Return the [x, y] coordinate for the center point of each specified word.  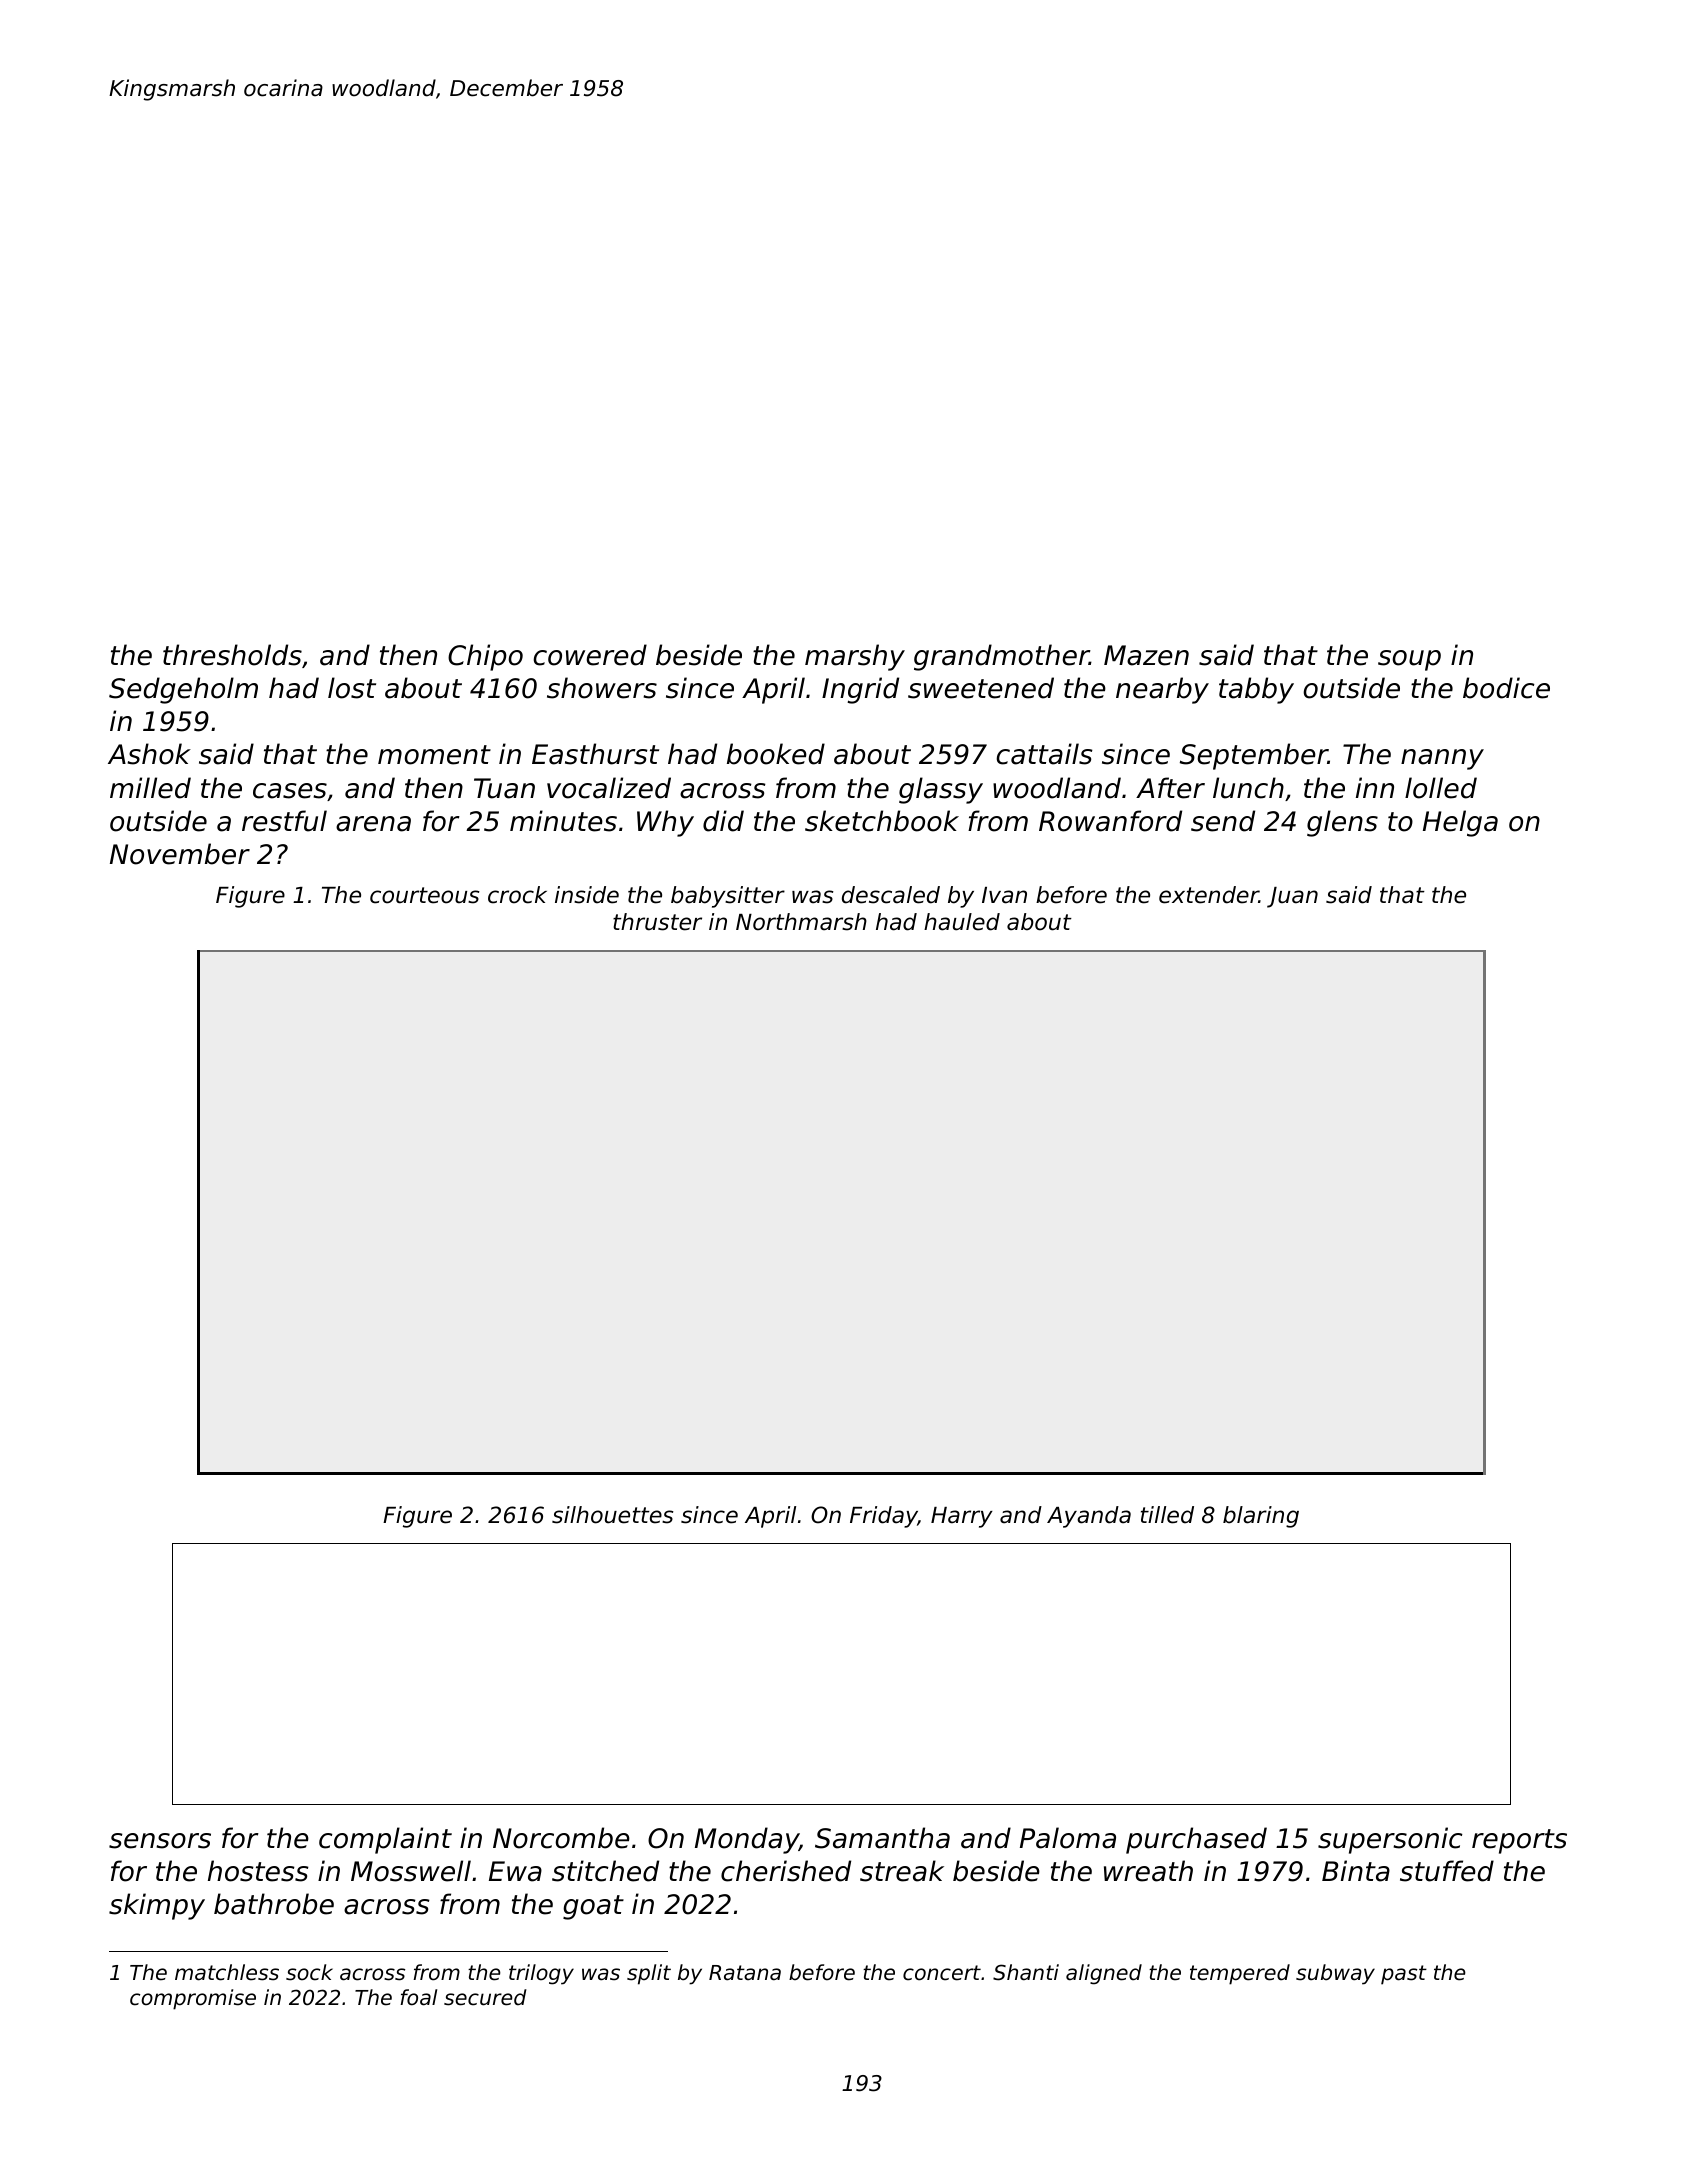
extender [1209, 895]
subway [1335, 1974]
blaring [1261, 1517]
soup [1409, 660]
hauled [962, 922]
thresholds [232, 655]
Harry [962, 1517]
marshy [855, 657]
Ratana [745, 1973]
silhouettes [613, 1515]
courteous [425, 895]
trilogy [541, 1974]
